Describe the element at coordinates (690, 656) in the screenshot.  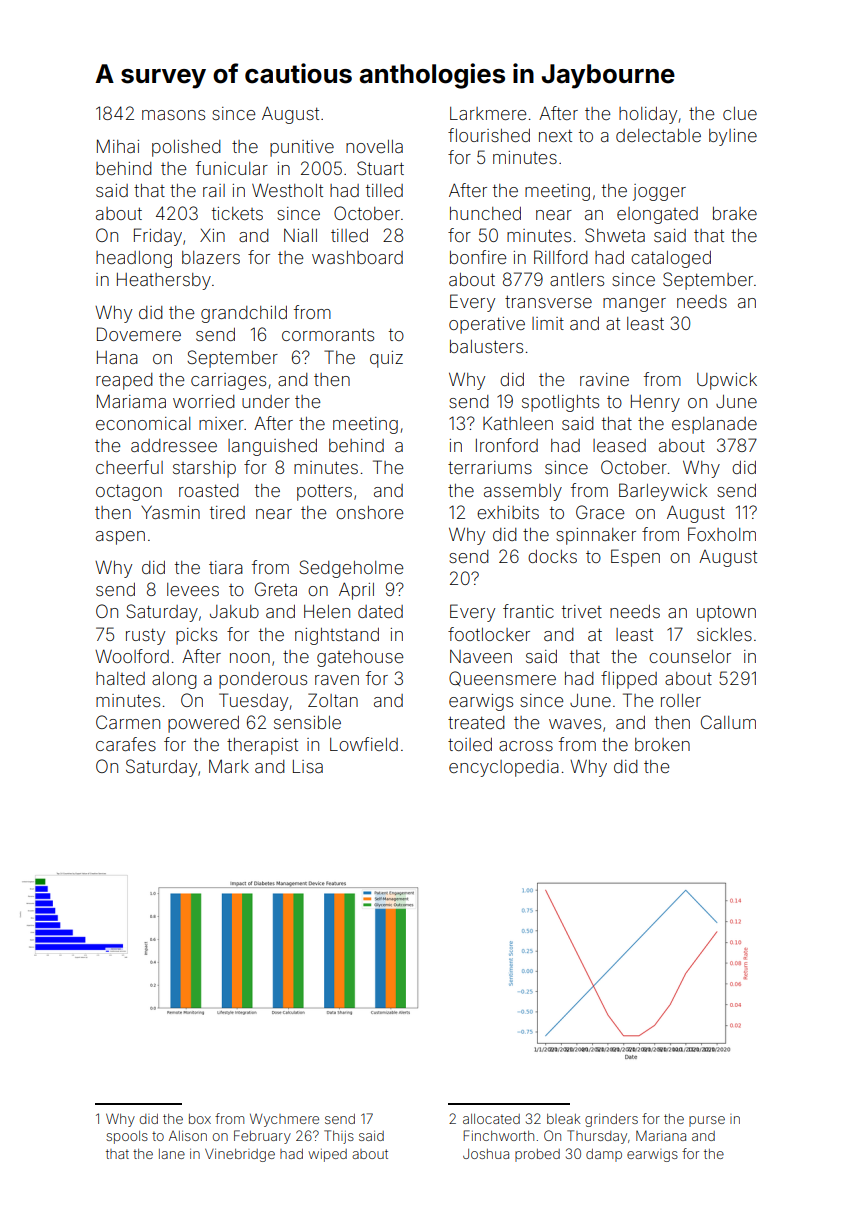
I see `counselor` at that location.
